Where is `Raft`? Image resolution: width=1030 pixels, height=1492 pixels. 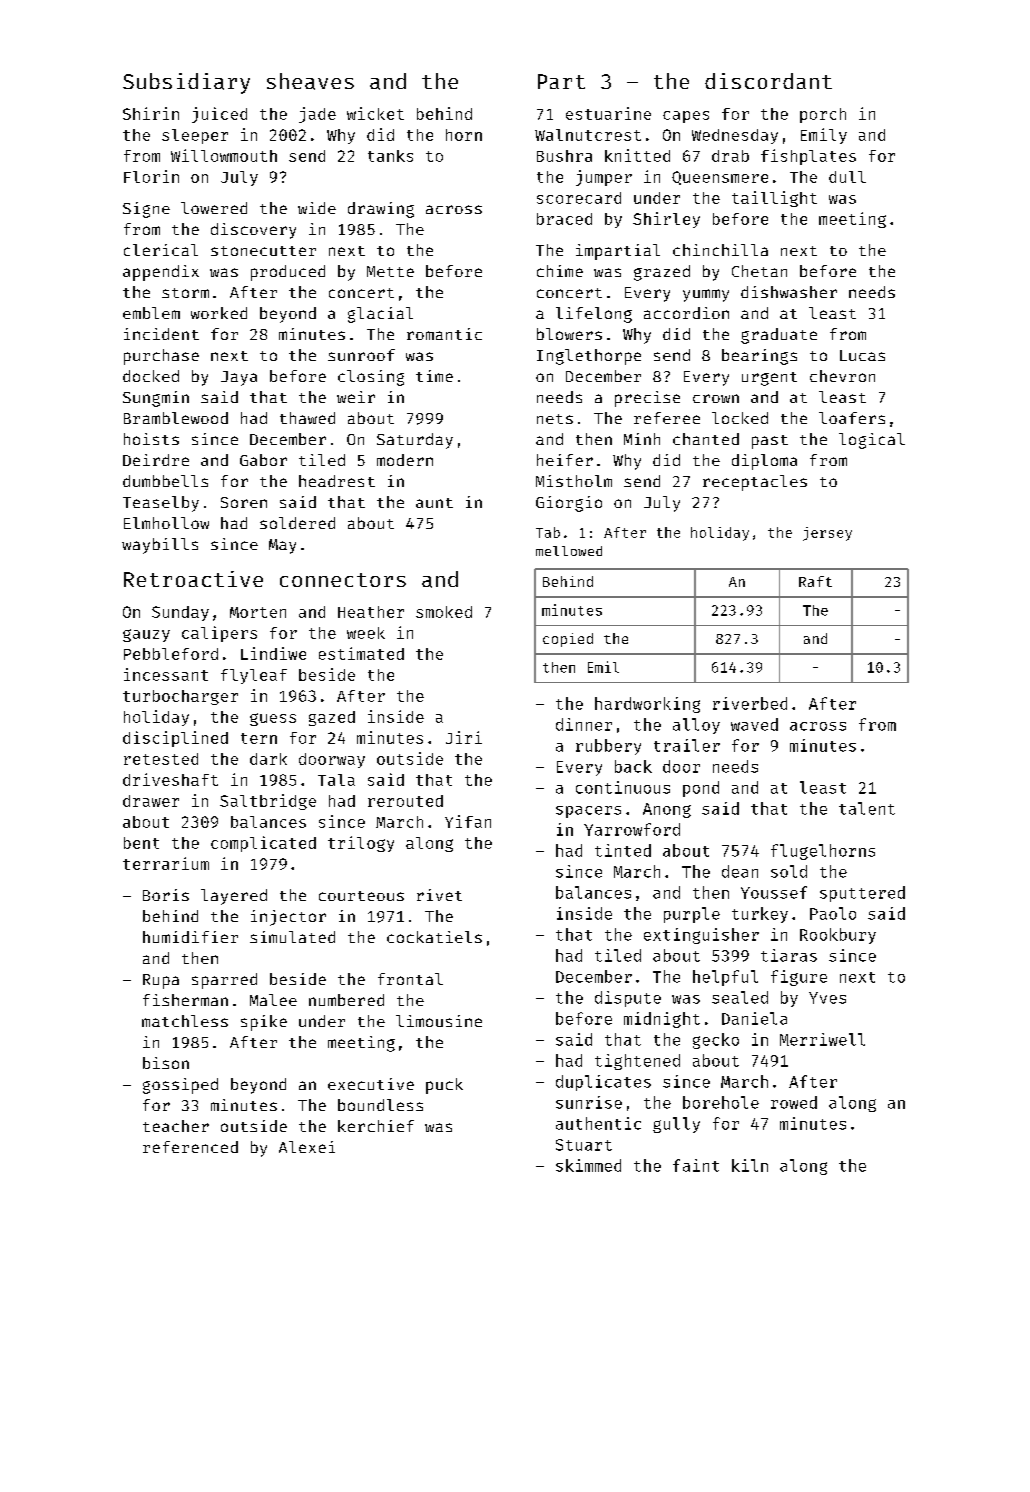 Raft is located at coordinates (815, 581).
